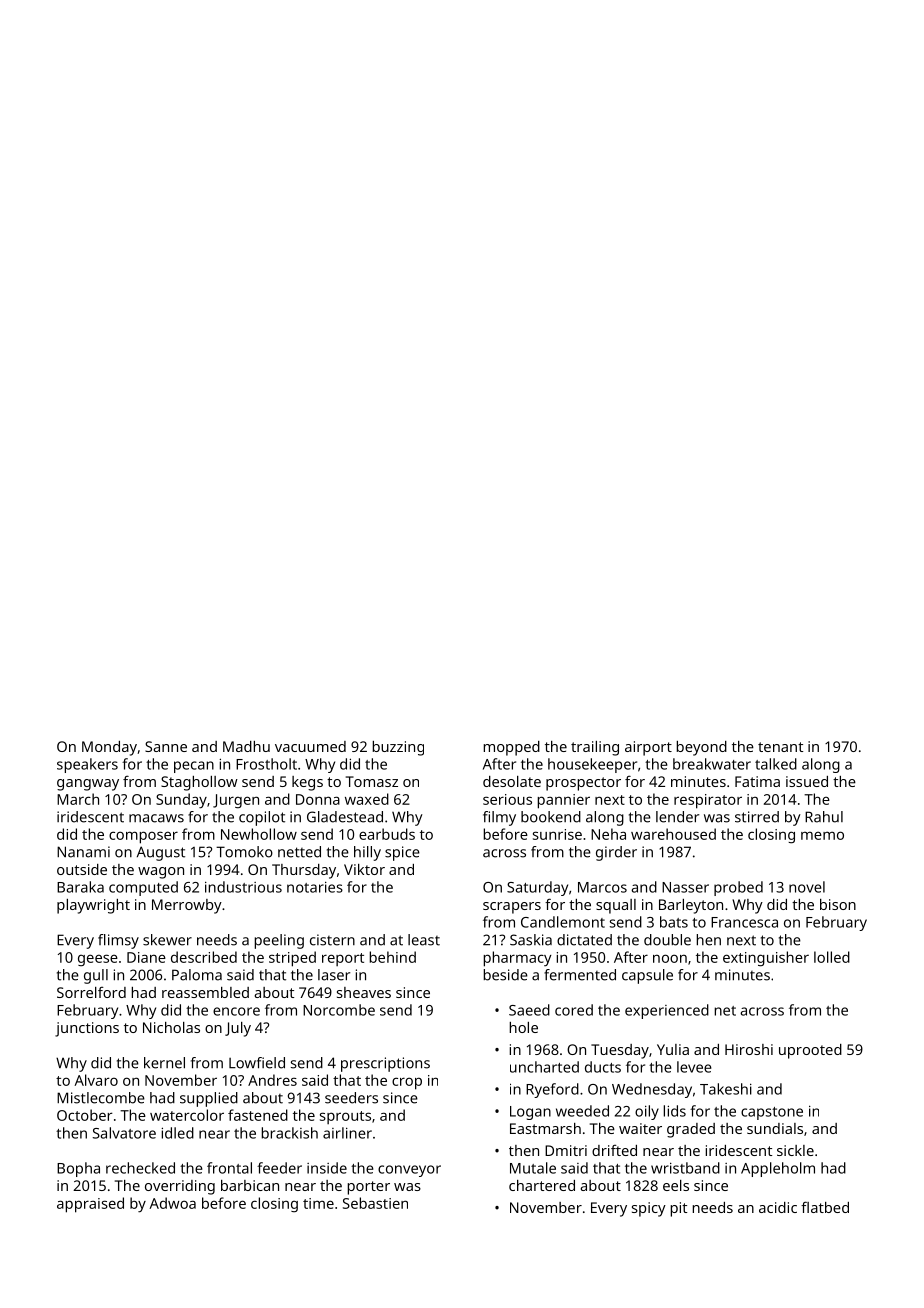 The height and width of the screenshot is (1308, 924). What do you see at coordinates (90, 1205) in the screenshot?
I see `appraised` at bounding box center [90, 1205].
